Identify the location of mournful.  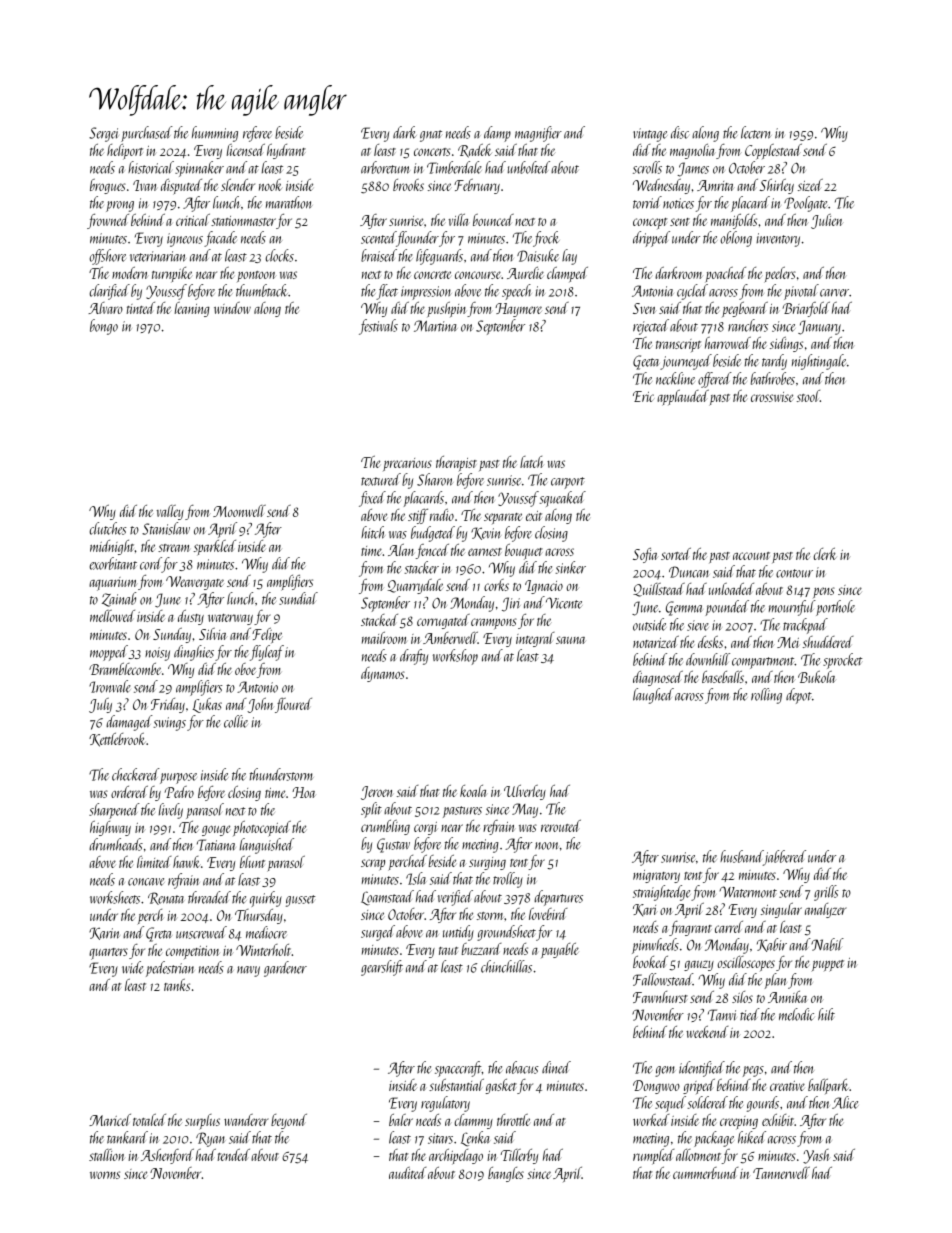
(792, 608).
